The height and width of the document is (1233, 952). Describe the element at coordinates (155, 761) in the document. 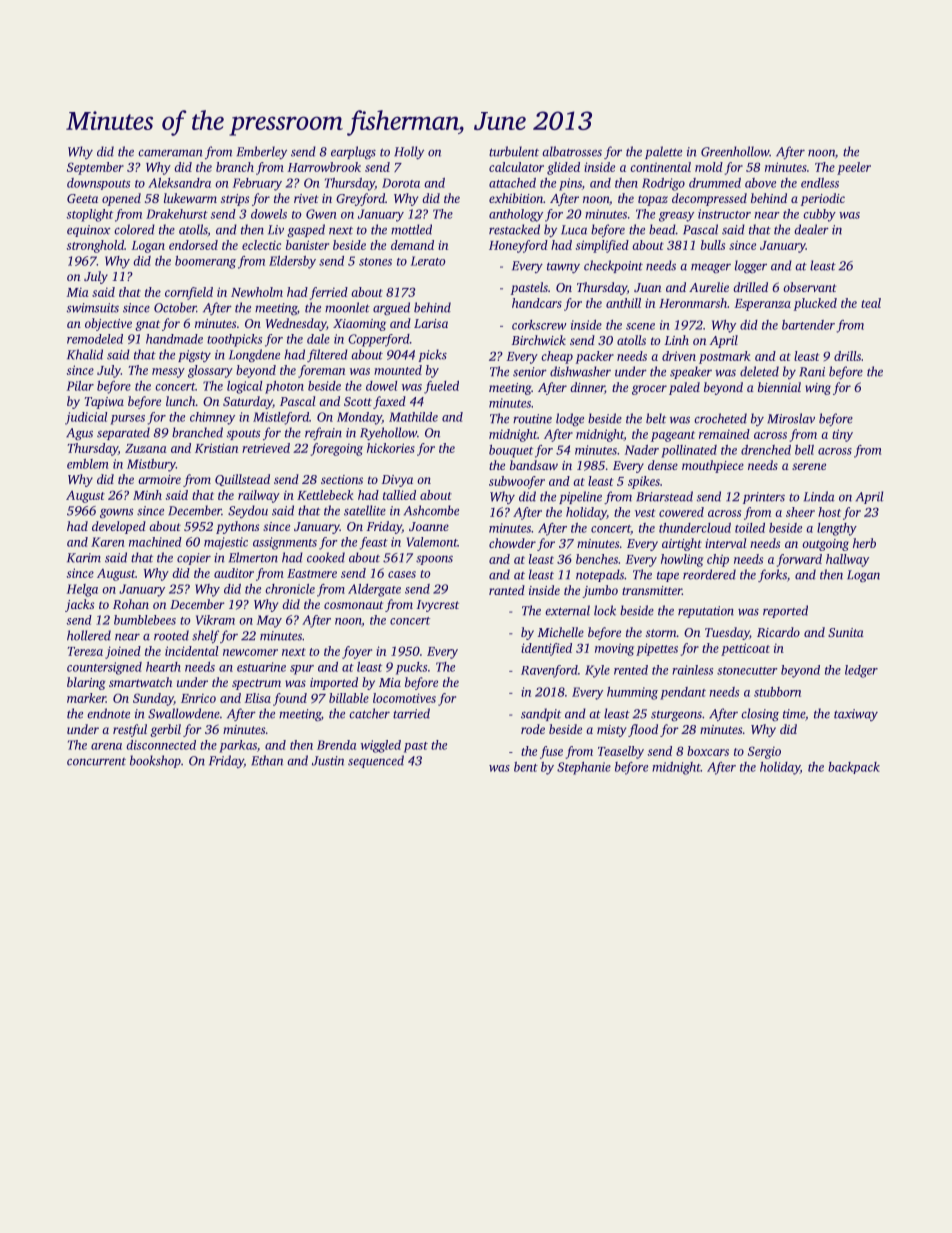

I see `bookshop` at that location.
